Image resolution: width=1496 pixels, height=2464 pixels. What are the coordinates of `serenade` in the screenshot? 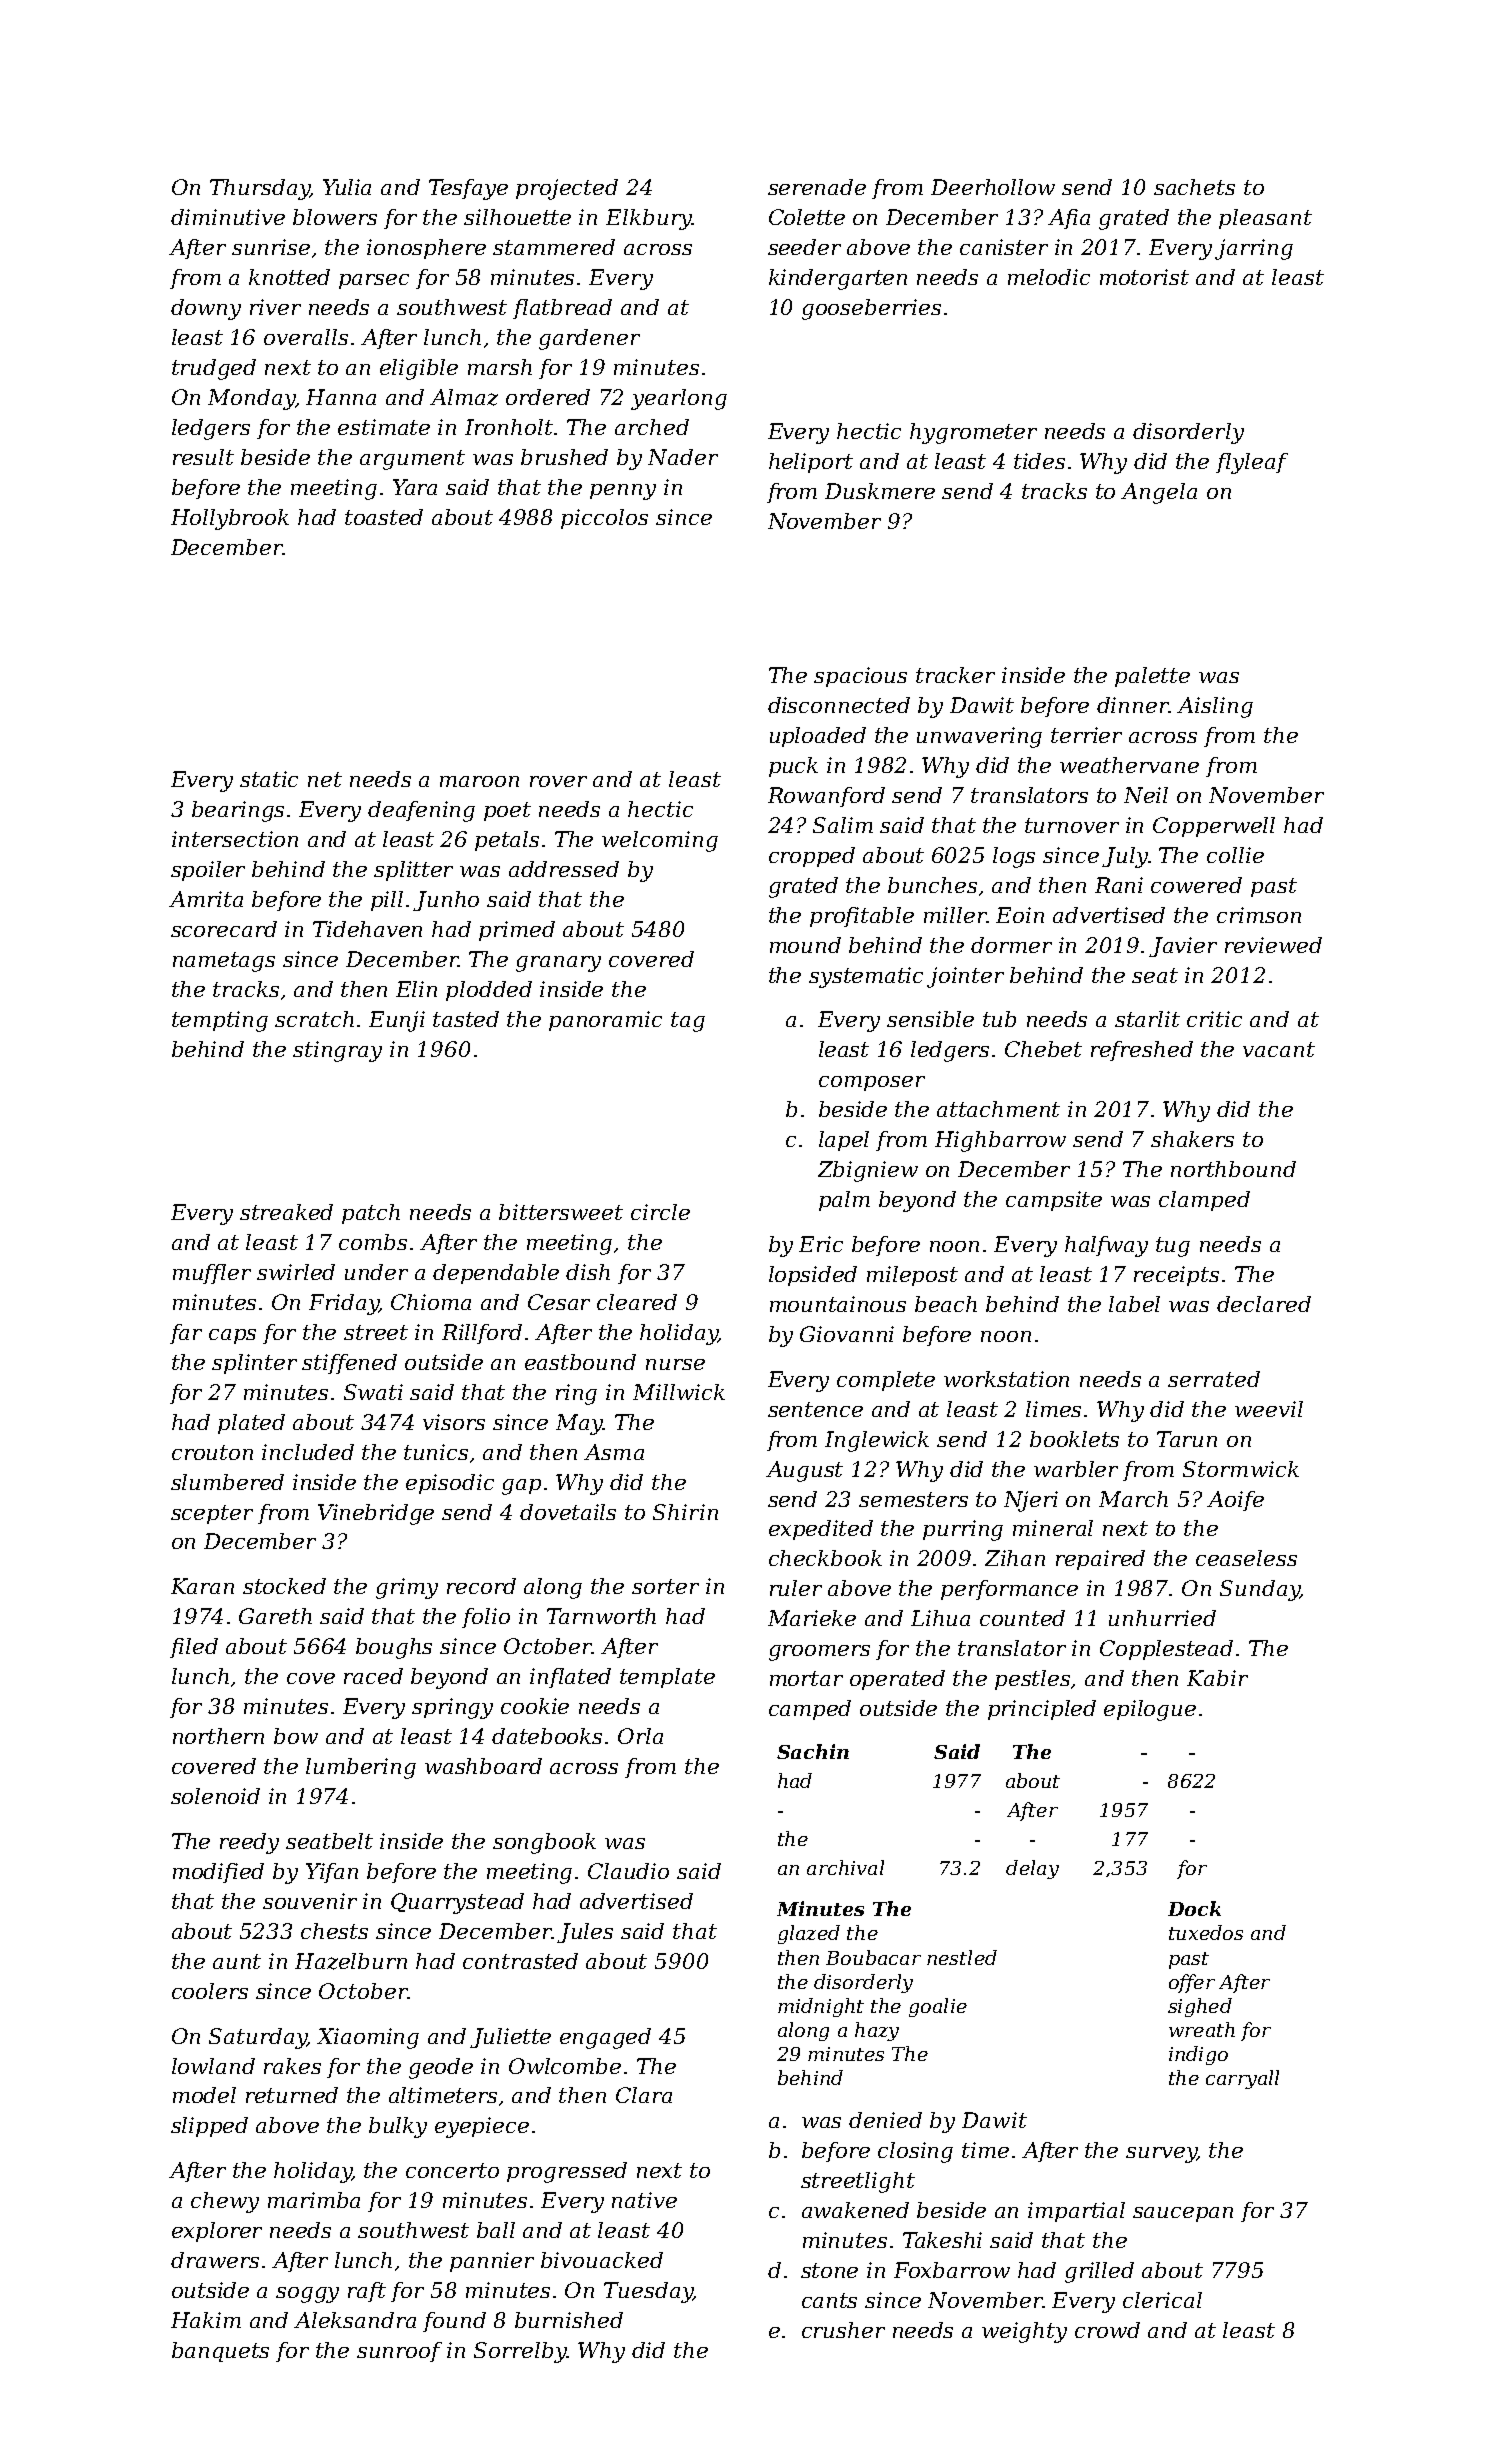 It's located at (817, 187).
